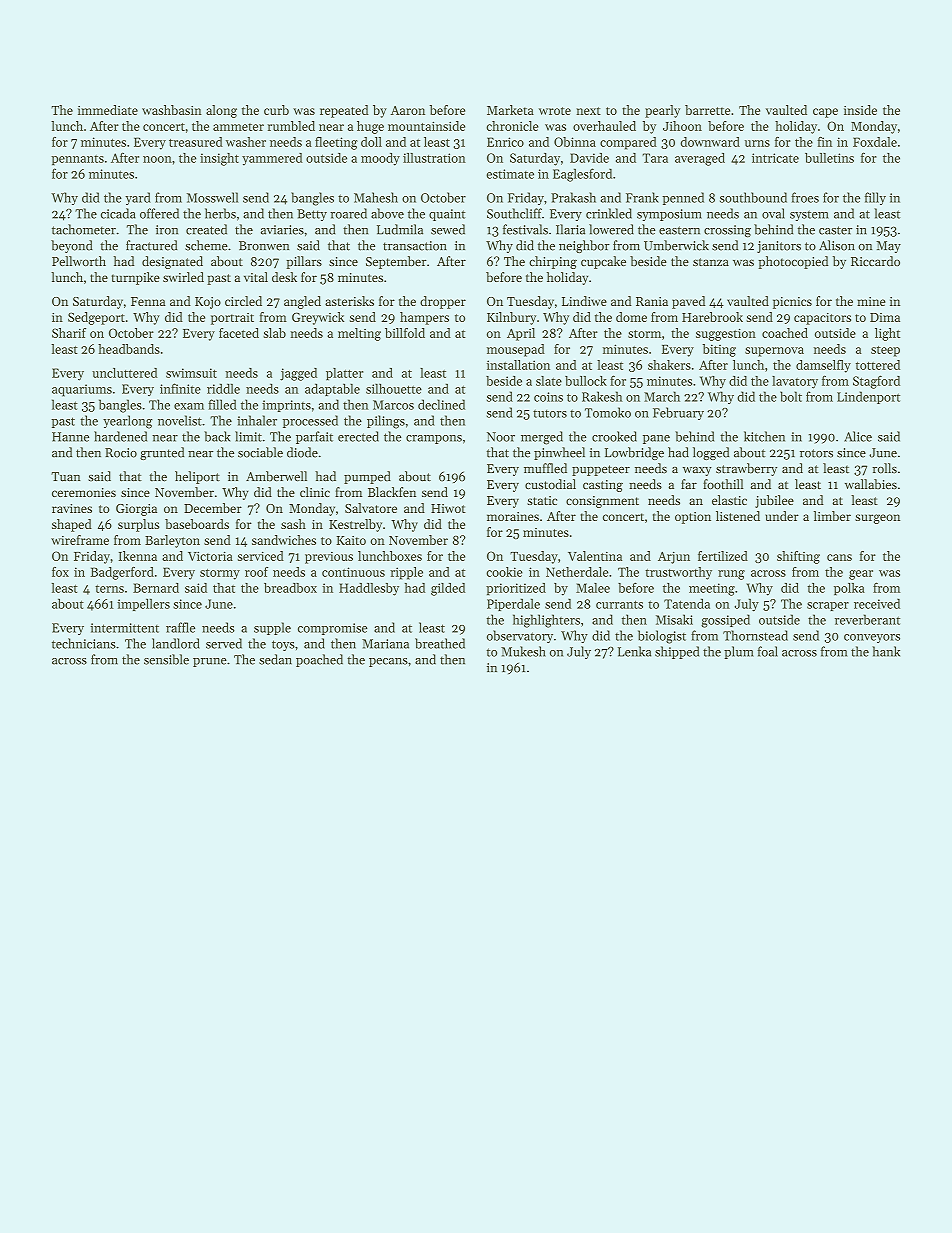 This screenshot has width=952, height=1233. What do you see at coordinates (510, 110) in the screenshot?
I see `Marketa` at bounding box center [510, 110].
